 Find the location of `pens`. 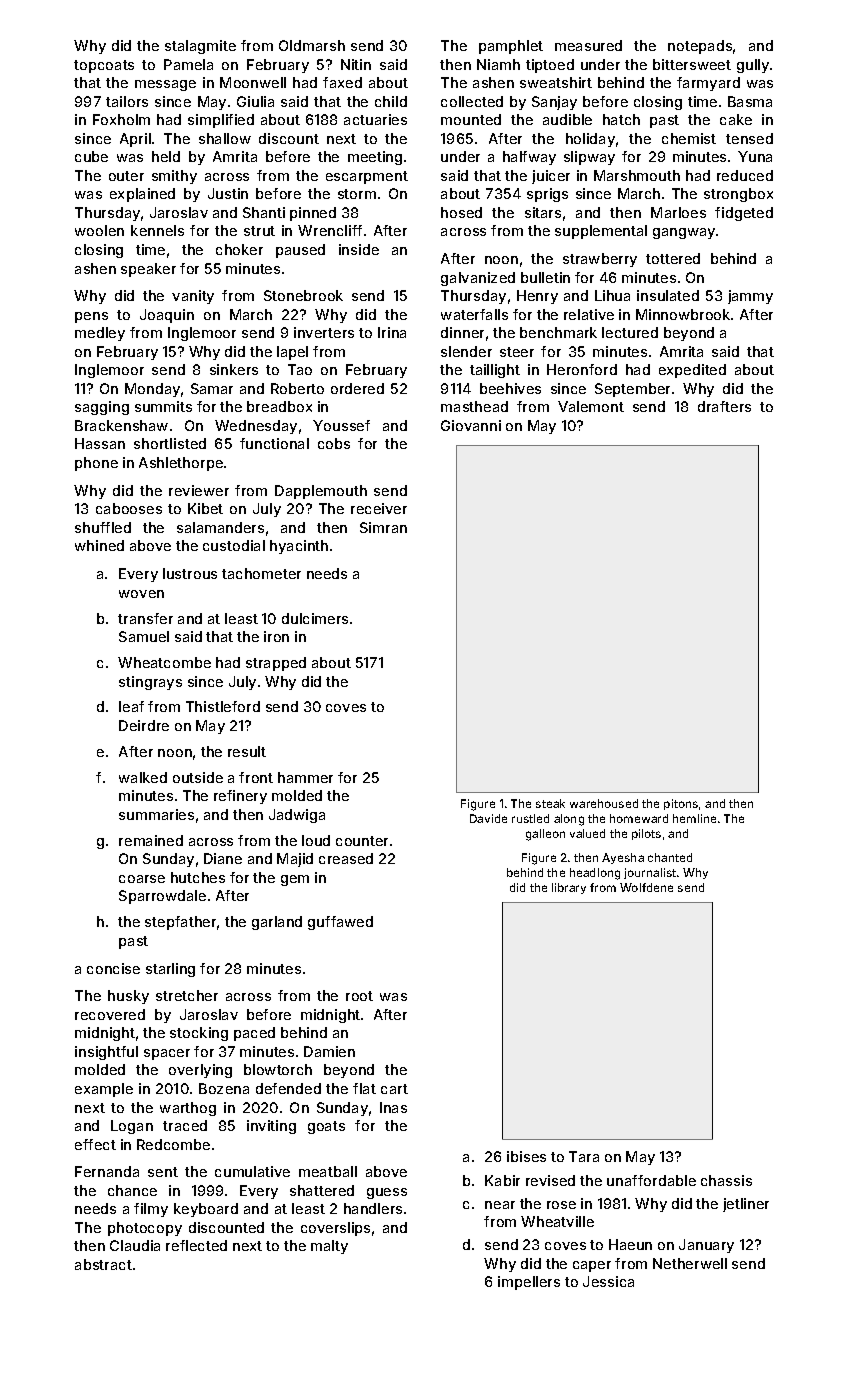

pens is located at coordinates (91, 317).
